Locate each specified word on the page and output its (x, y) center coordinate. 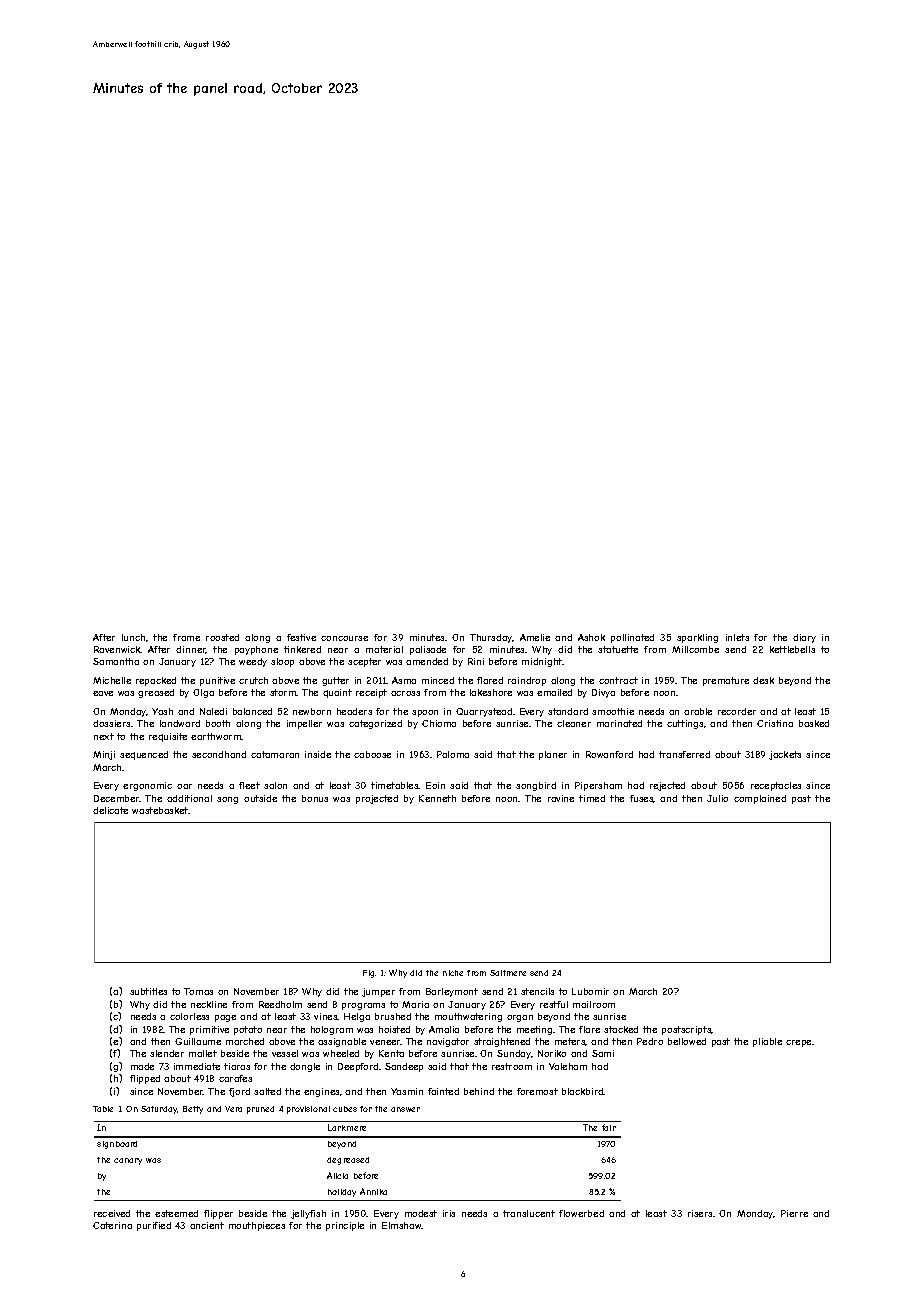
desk (763, 680)
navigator (448, 1042)
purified (154, 1226)
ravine (561, 798)
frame (186, 637)
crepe (798, 1043)
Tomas (198, 991)
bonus (315, 798)
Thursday (491, 638)
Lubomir (590, 991)
